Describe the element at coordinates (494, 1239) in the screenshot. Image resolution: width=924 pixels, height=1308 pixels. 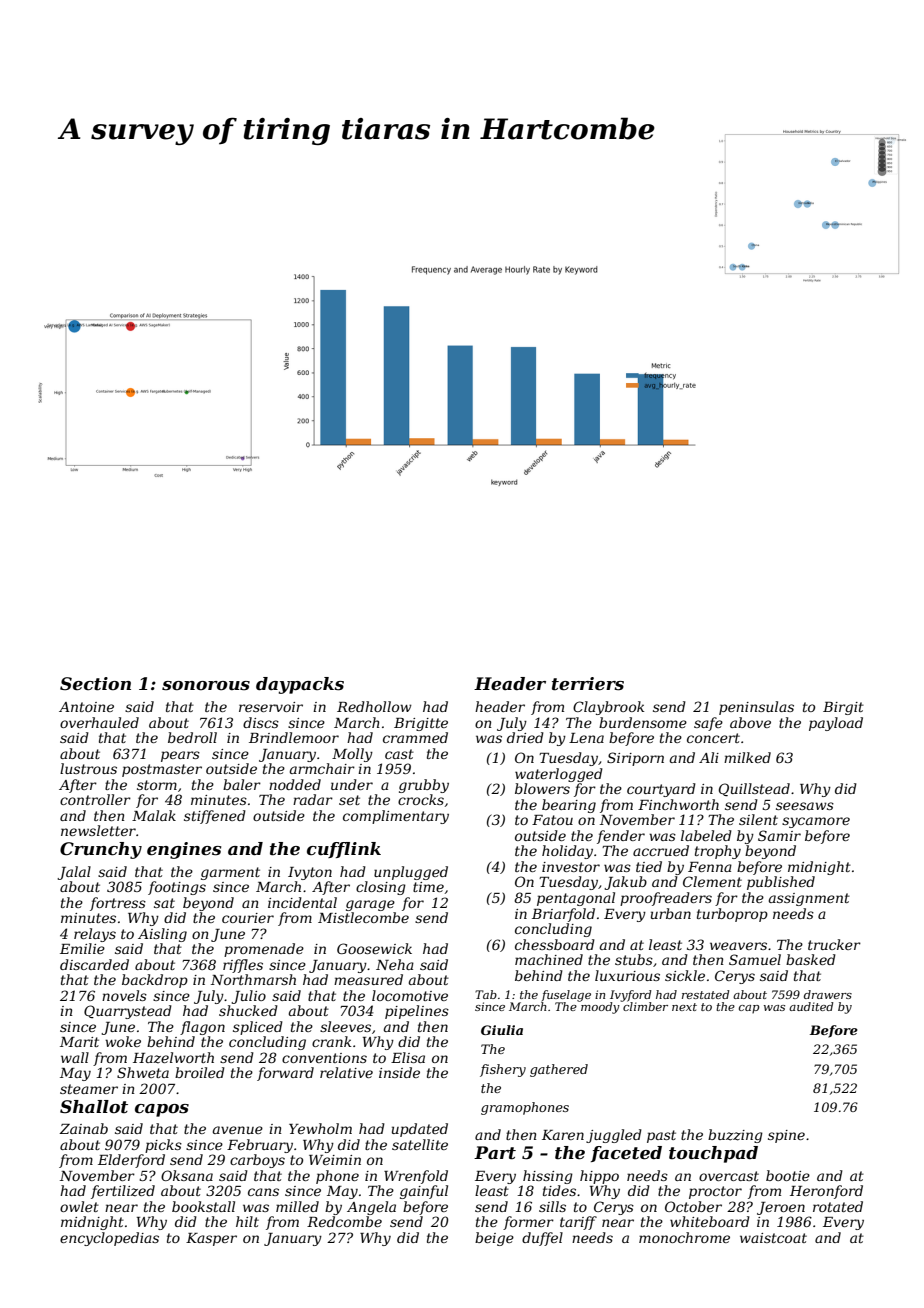
I see `beige` at that location.
